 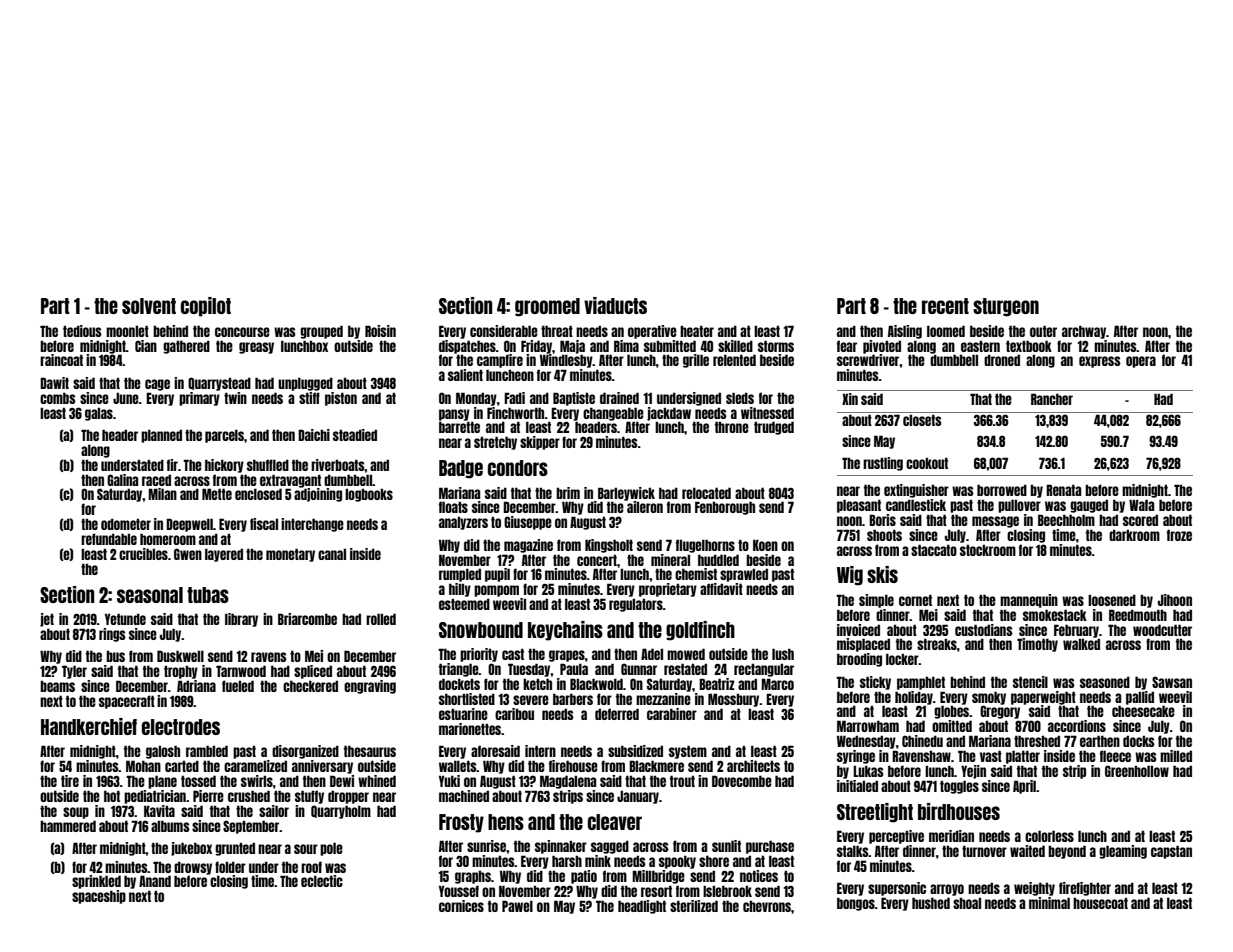 I want to click on Wednesday, so click(x=866, y=742).
